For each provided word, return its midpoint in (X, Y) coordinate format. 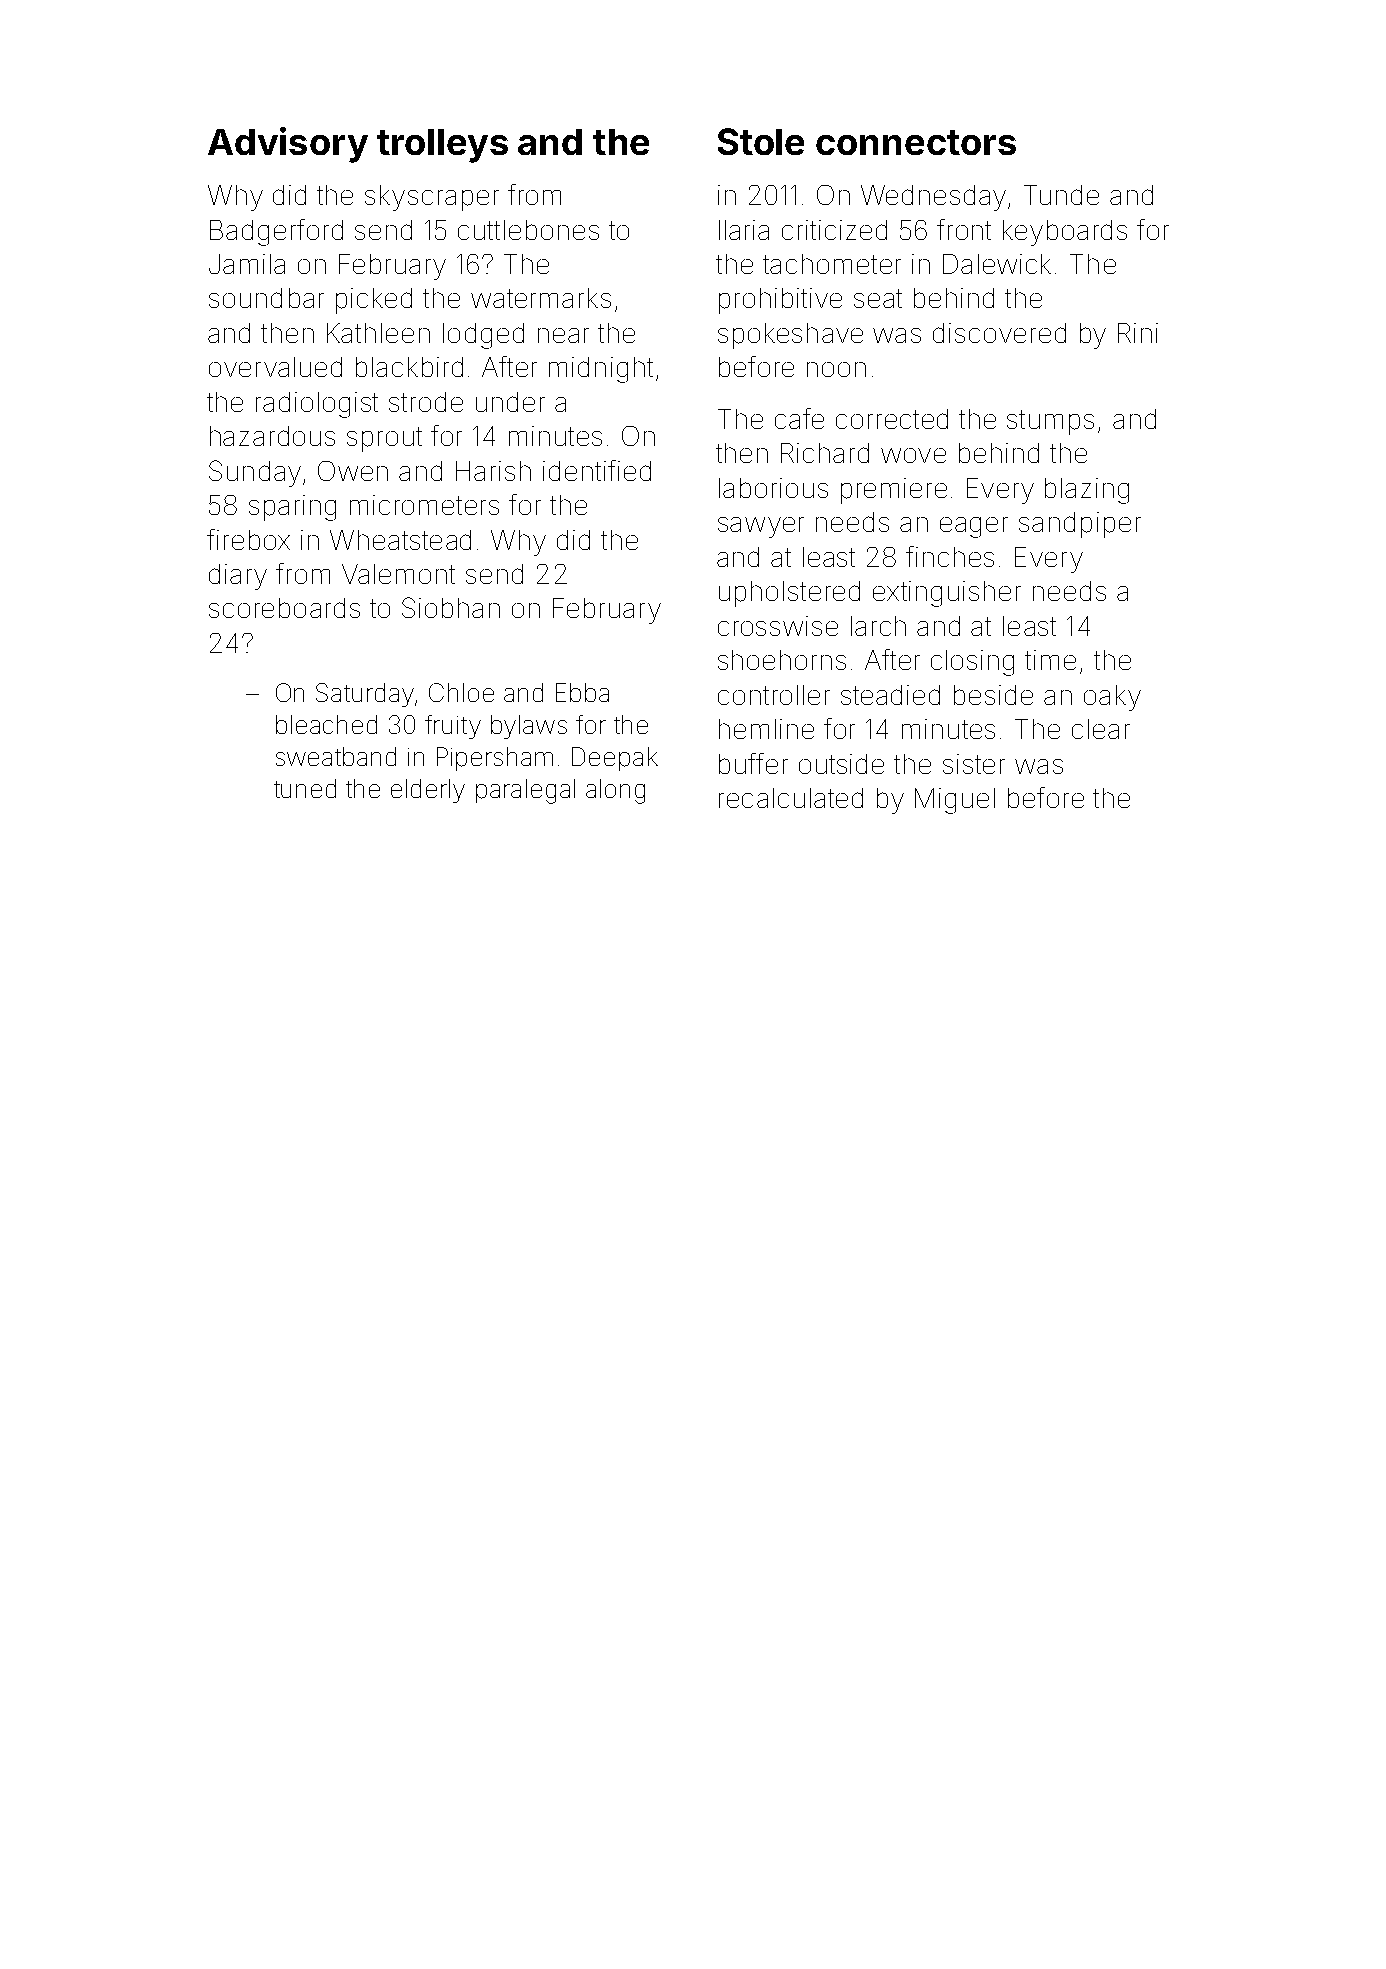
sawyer (761, 527)
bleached (326, 724)
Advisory (288, 145)
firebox (248, 539)
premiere (894, 491)
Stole (761, 141)
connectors (916, 142)
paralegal (525, 791)
